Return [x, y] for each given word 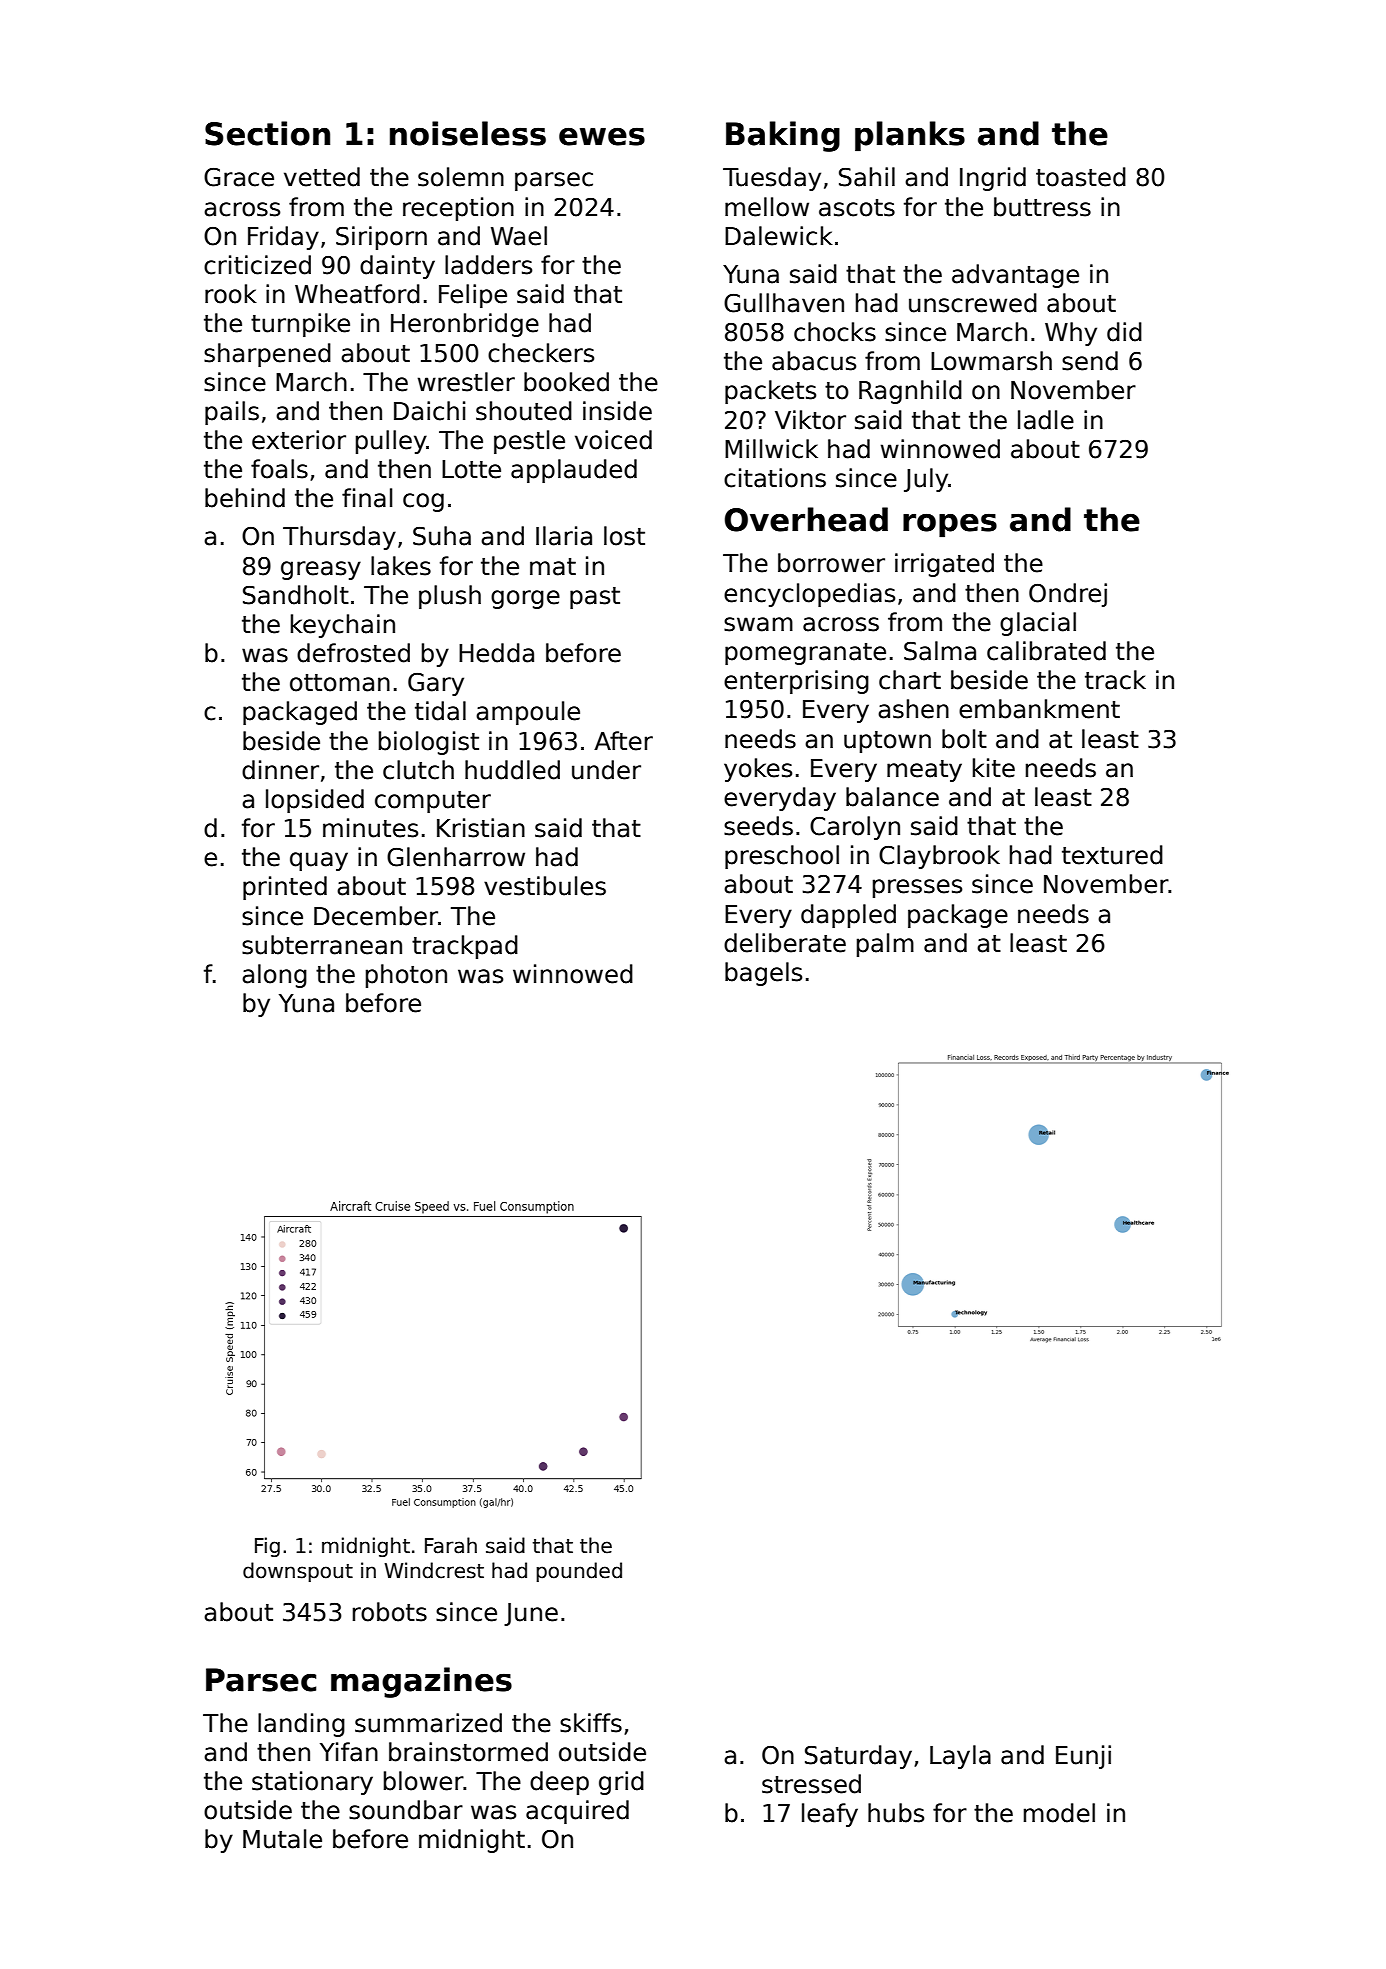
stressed [811, 1784]
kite [994, 768]
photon [406, 976]
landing [301, 1725]
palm [885, 945]
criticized [257, 265]
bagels [763, 974]
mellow [767, 207]
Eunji [1083, 1757]
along [274, 976]
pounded [579, 1572]
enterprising [796, 682]
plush [450, 597]
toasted [1081, 177]
